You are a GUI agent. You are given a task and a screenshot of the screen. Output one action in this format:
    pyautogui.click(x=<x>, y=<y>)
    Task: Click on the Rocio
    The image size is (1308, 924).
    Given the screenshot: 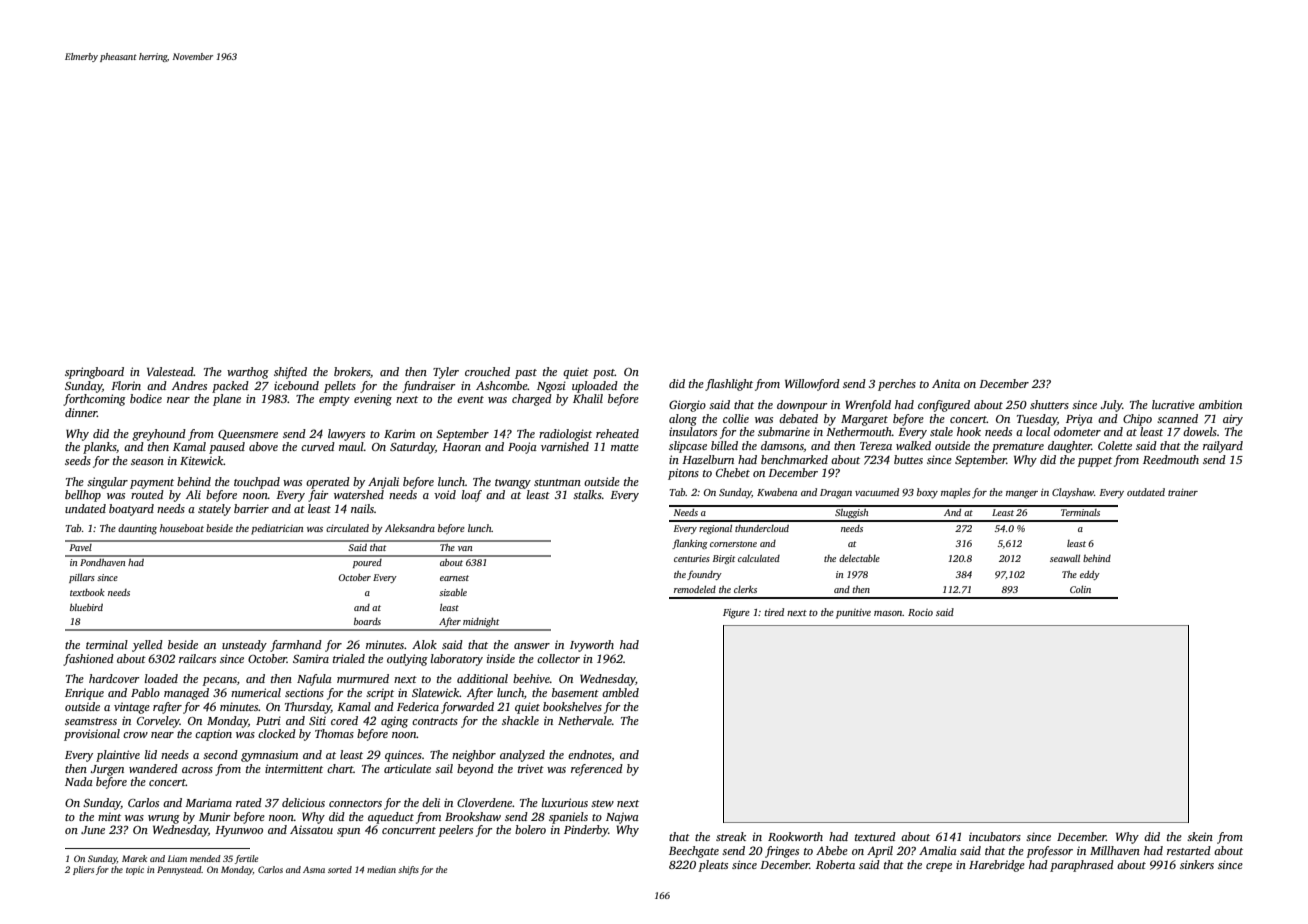 What is the action you would take?
    pyautogui.click(x=920, y=612)
